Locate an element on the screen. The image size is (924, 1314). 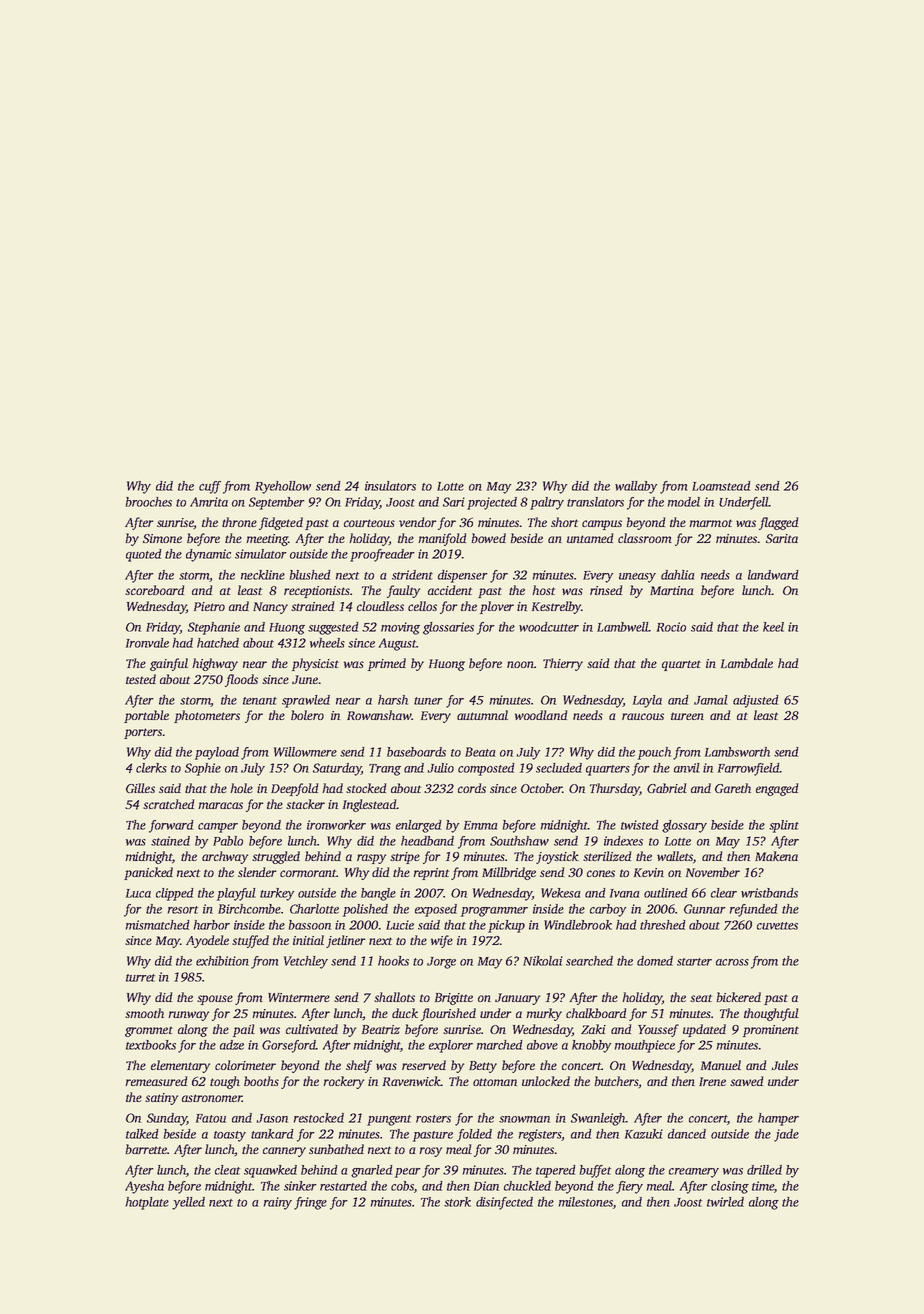
polished is located at coordinates (365, 910).
